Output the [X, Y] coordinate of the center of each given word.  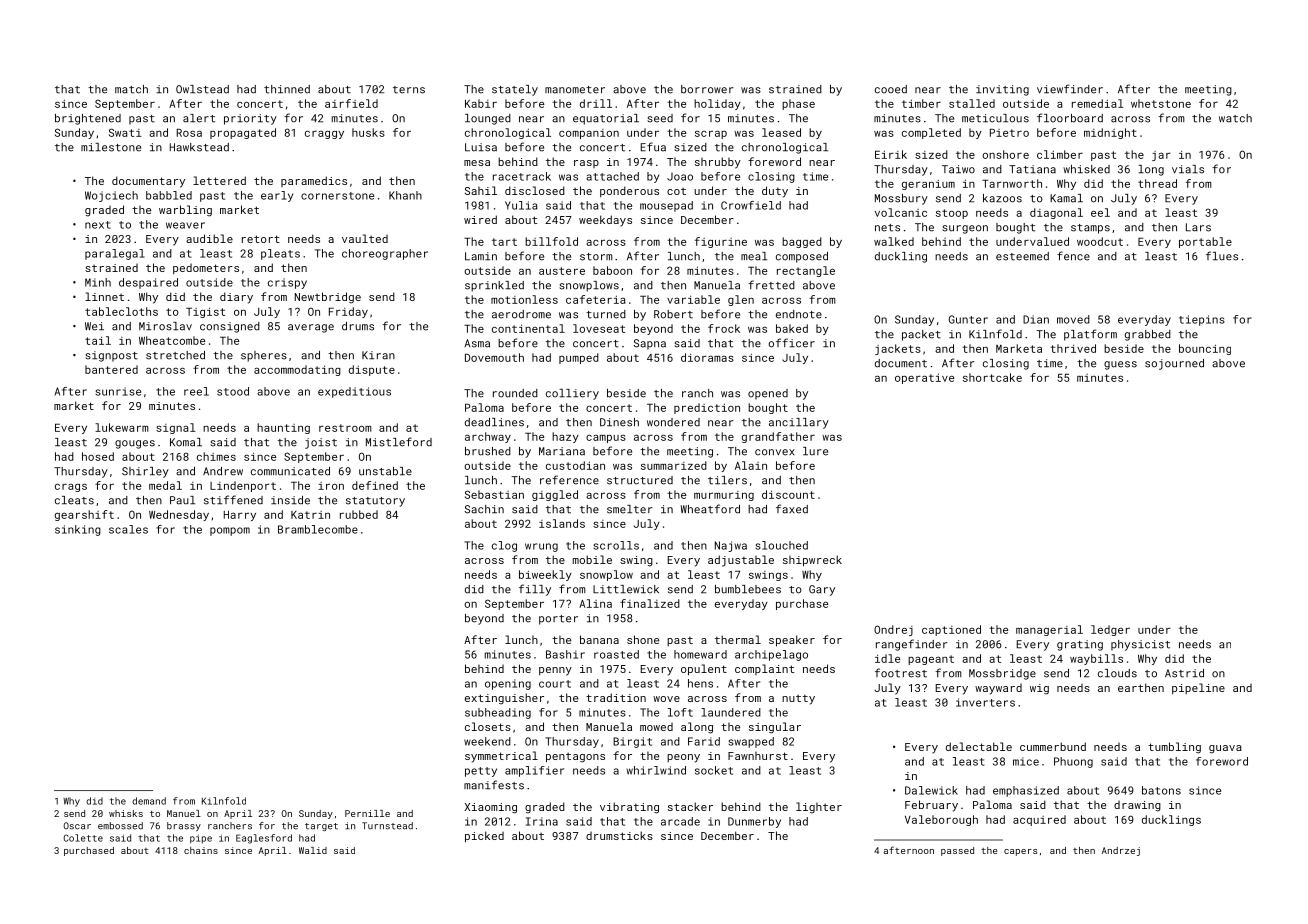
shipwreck [812, 561]
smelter [630, 509]
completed [931, 133]
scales [128, 529]
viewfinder [1070, 89]
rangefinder [912, 645]
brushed [488, 451]
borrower [707, 89]
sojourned [1174, 364]
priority [250, 119]
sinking [78, 530]
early [277, 196]
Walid [313, 850]
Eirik [891, 154]
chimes [216, 456]
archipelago [771, 655]
